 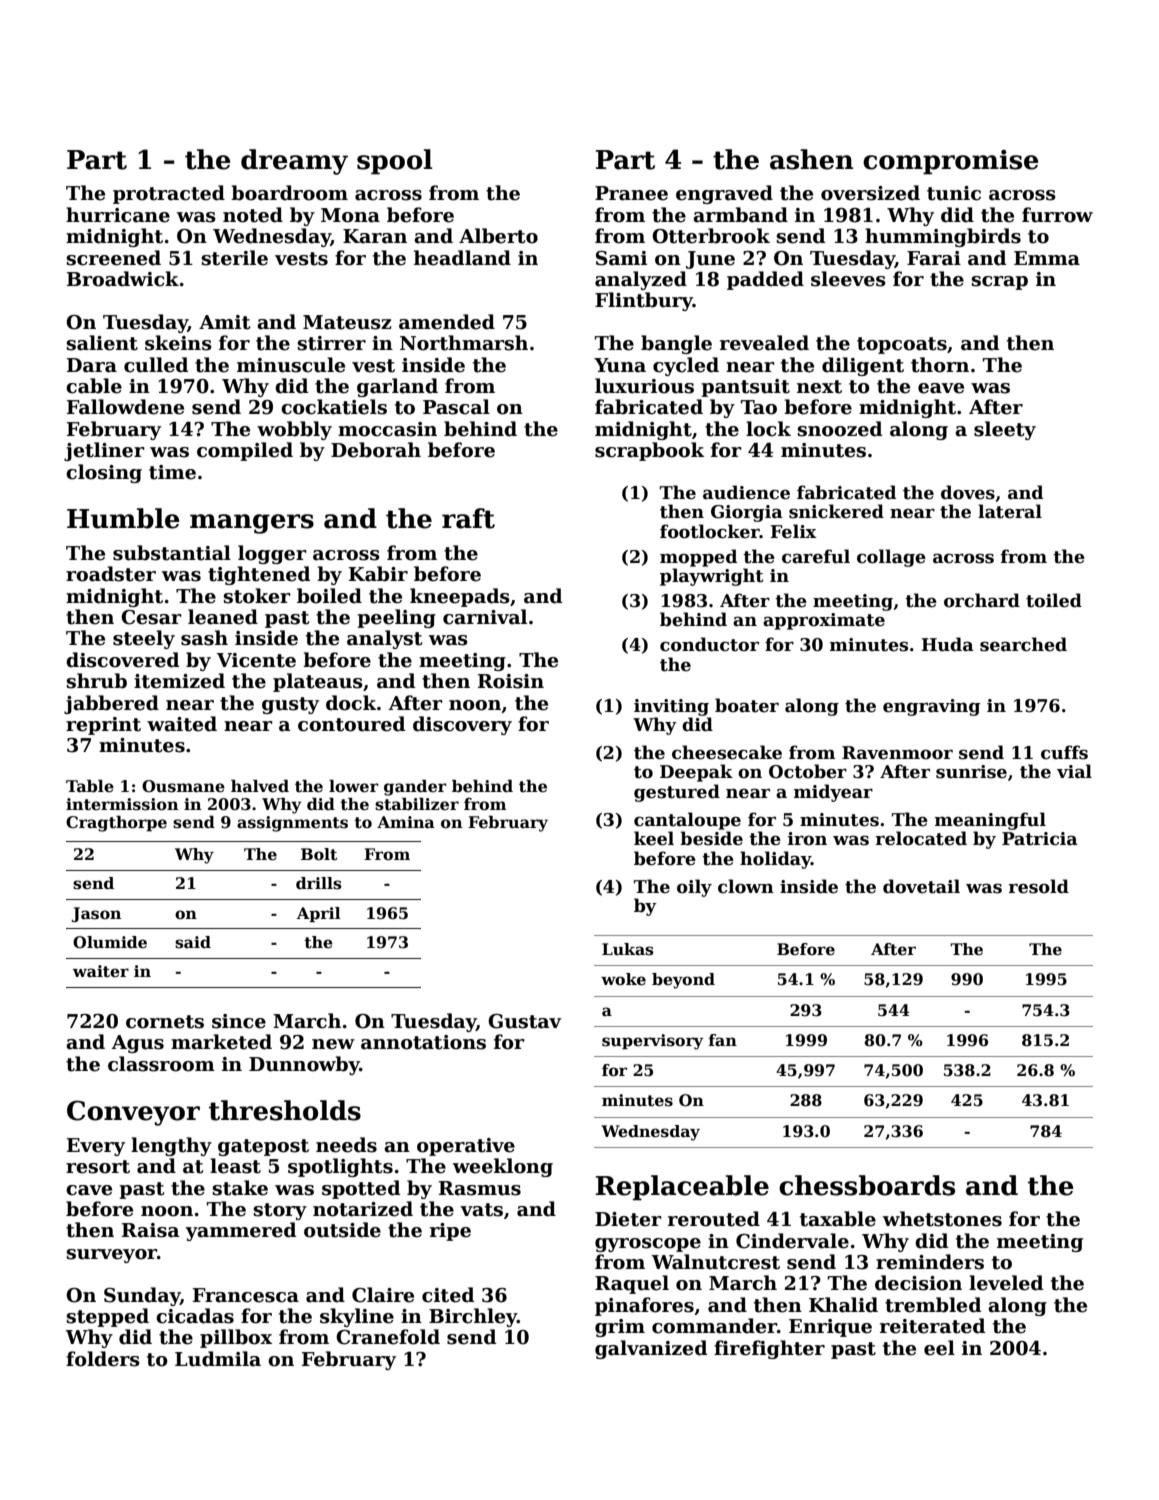 I want to click on Ludmila, so click(x=218, y=1359).
